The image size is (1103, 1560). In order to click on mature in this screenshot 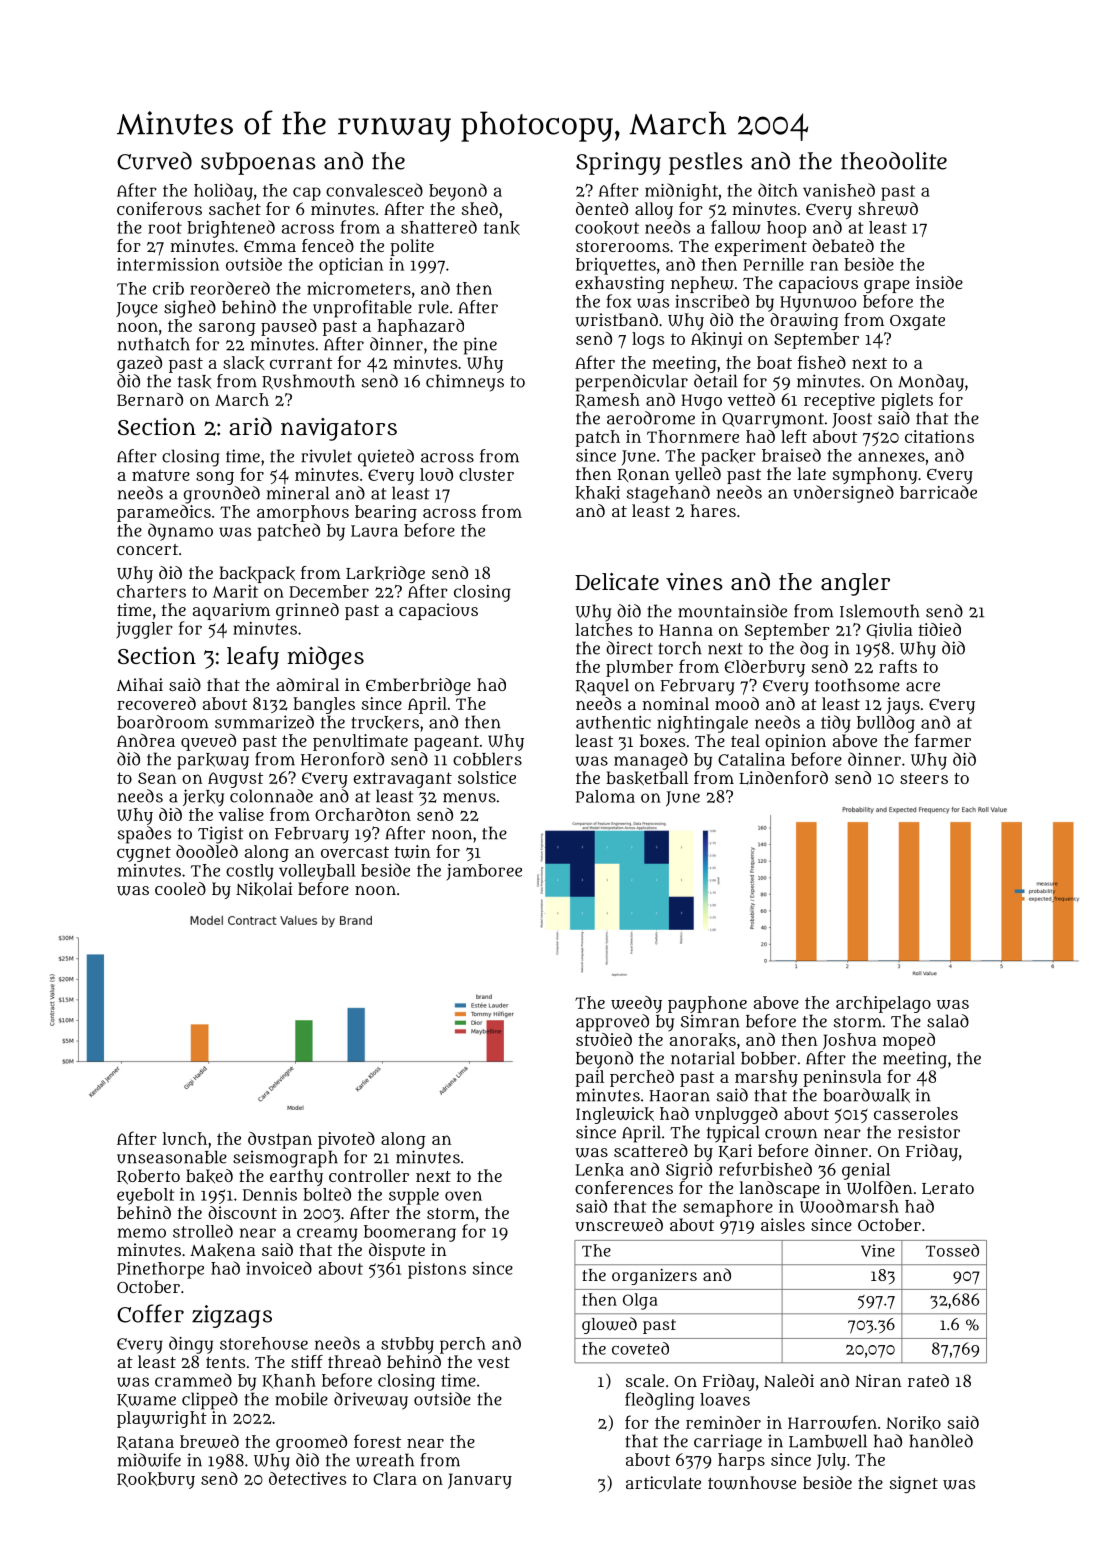, I will do `click(161, 475)`.
